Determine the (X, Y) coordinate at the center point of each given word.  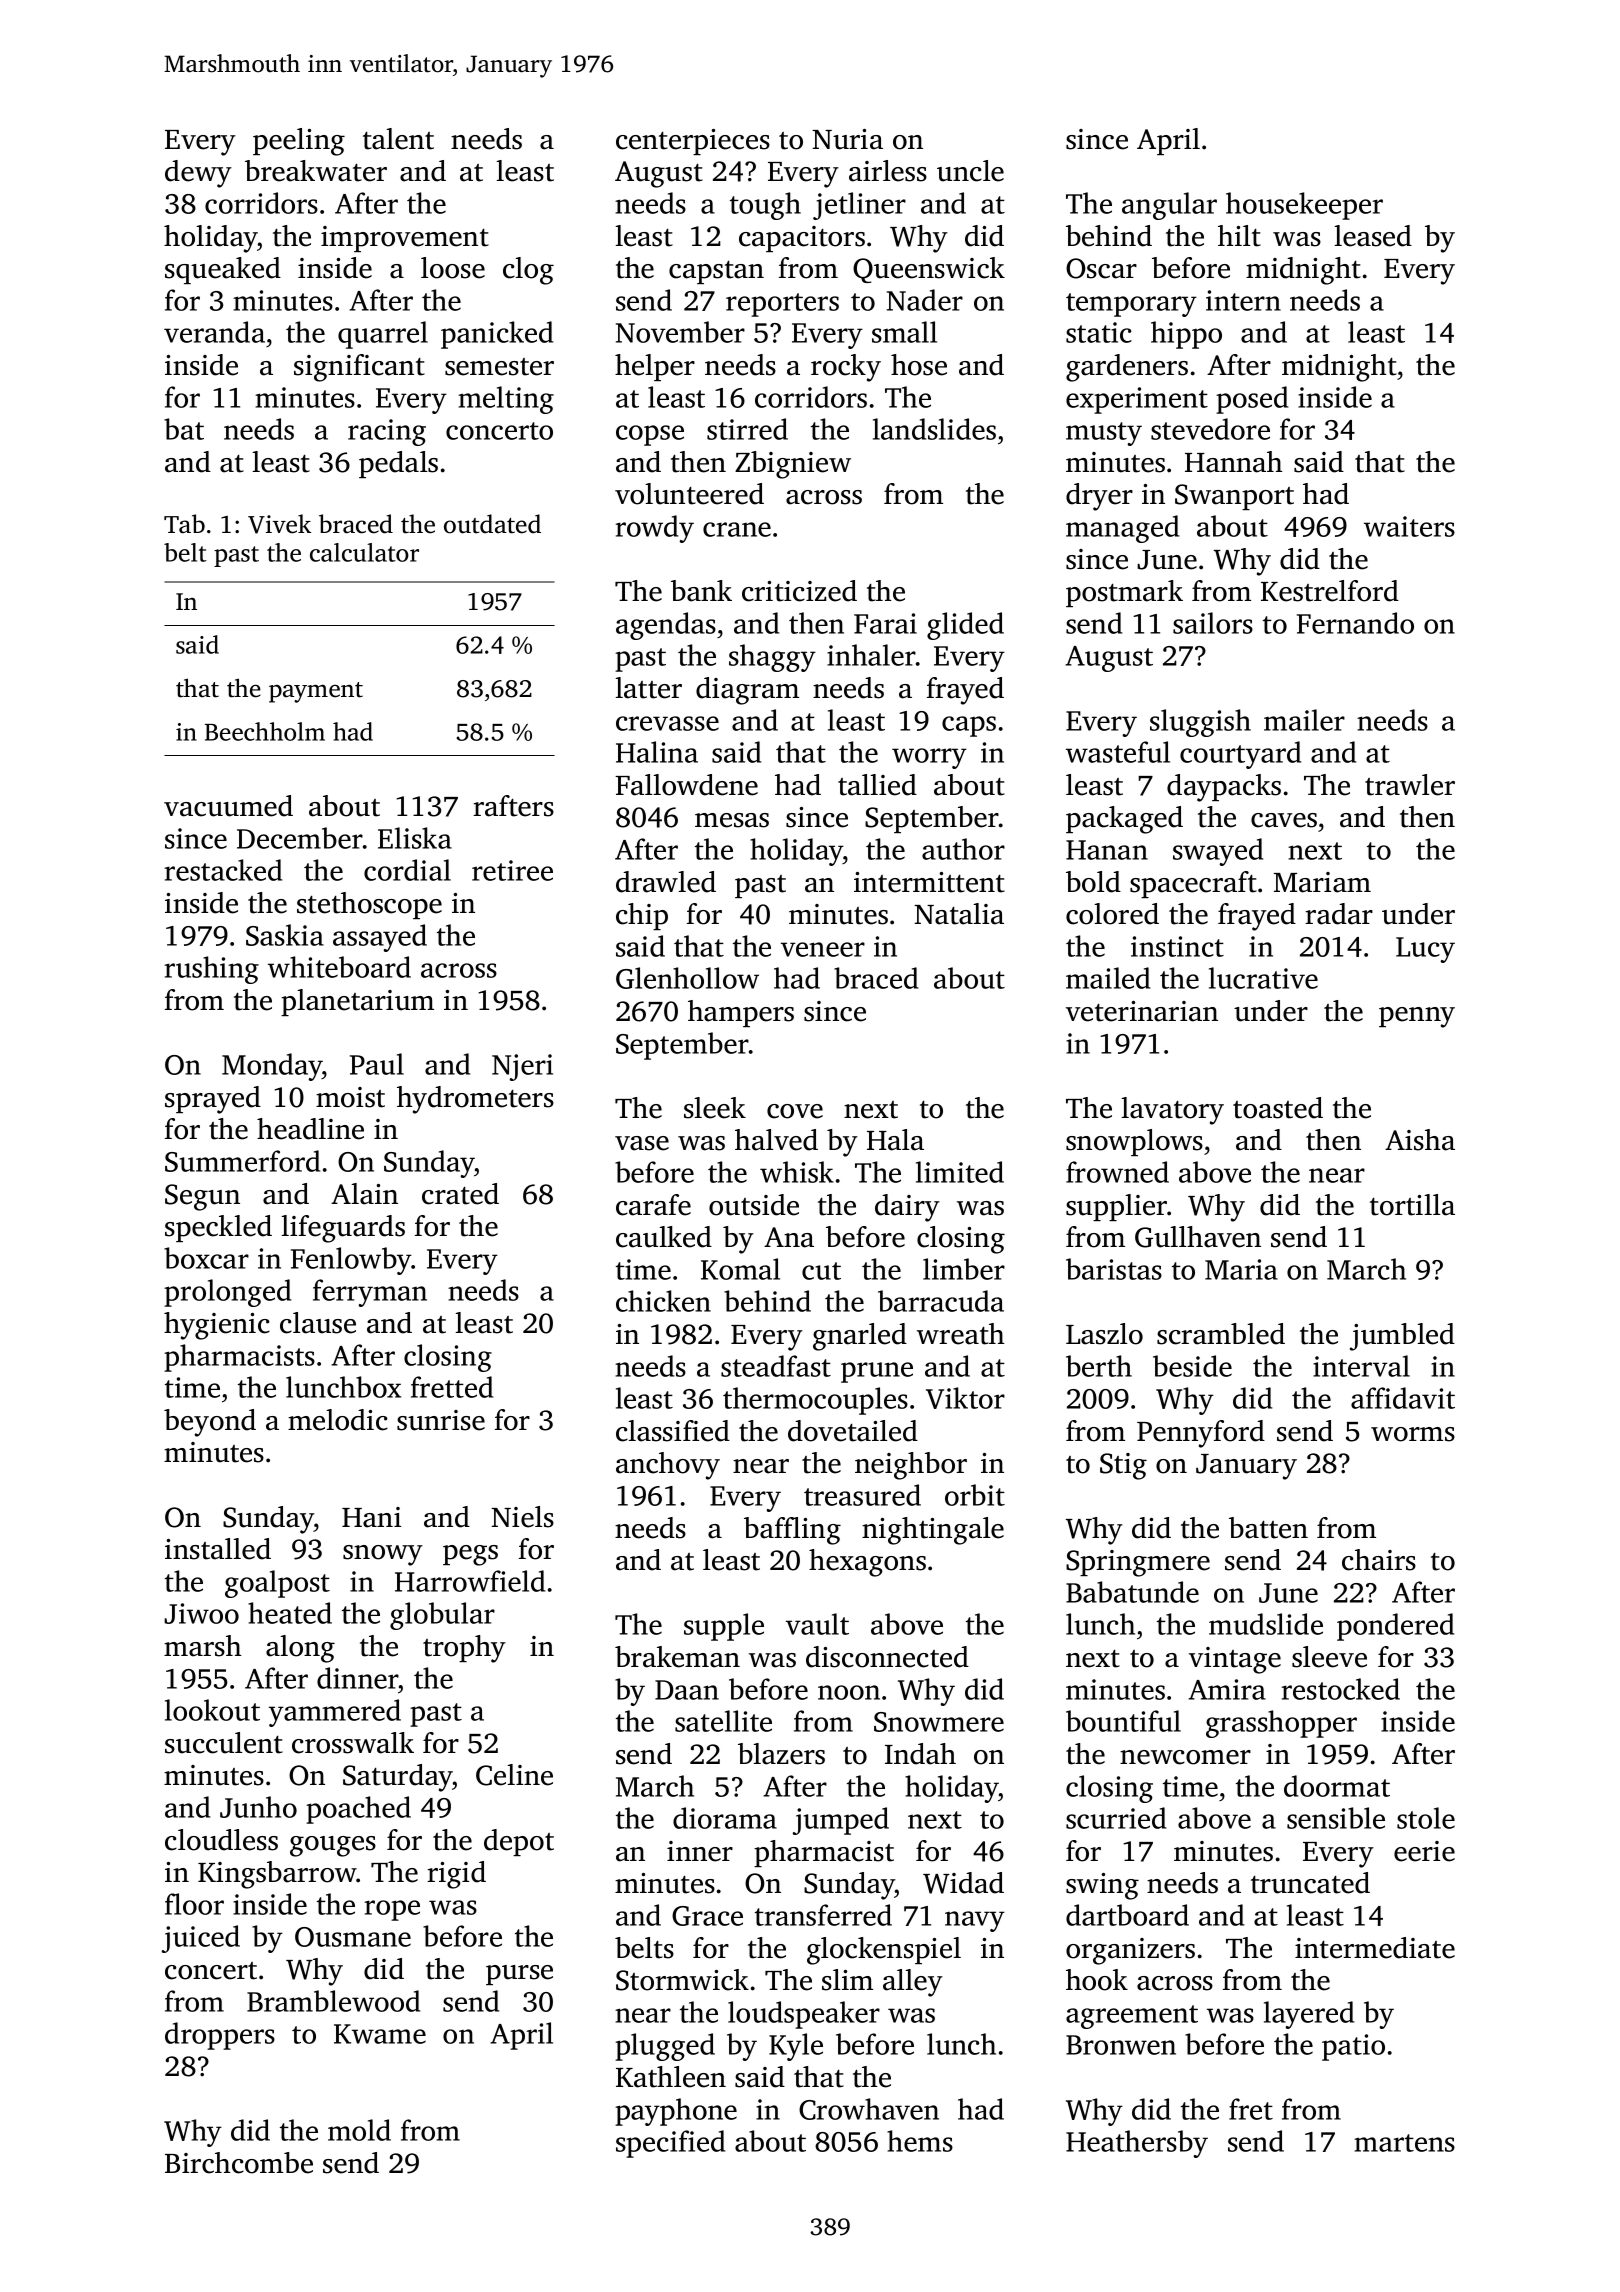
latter (648, 688)
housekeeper (1304, 206)
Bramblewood (333, 2001)
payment (316, 692)
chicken (663, 1301)
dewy (198, 174)
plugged (665, 2047)
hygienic (217, 1326)
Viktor (965, 1398)
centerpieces (693, 142)
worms (1413, 1434)
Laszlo (1104, 1334)
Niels (522, 1517)
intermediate (1375, 1948)
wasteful (1118, 752)
